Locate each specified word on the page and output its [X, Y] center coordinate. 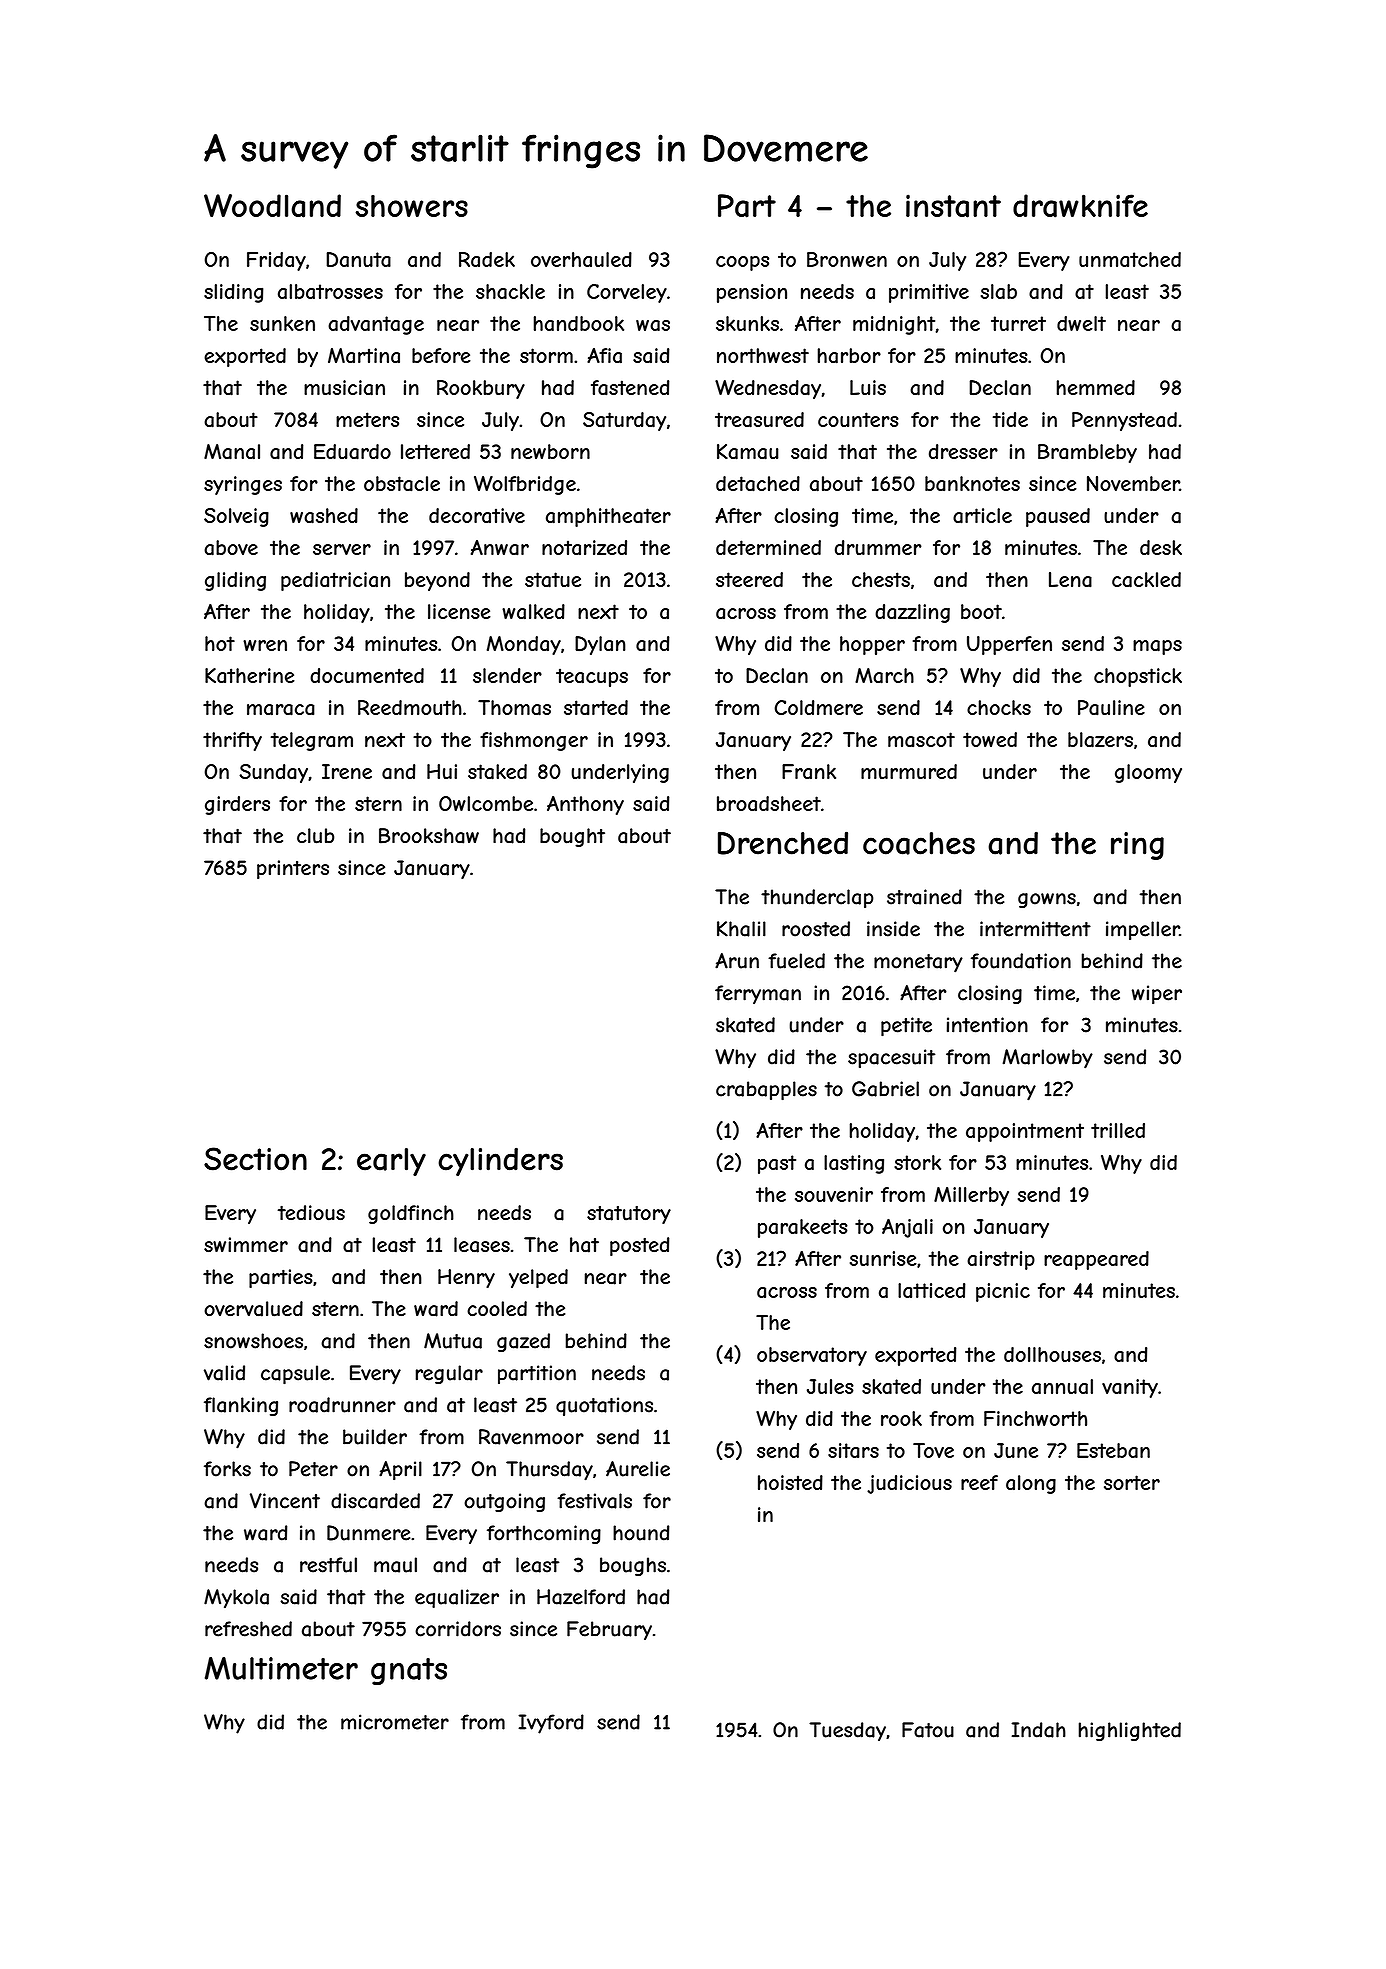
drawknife [1080, 206]
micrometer [395, 1722]
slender [507, 675]
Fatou [928, 1730]
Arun [737, 961]
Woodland [272, 206]
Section [255, 1159]
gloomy [1148, 773]
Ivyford [551, 1724]
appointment [1025, 1132]
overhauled [581, 259]
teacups [592, 677]
